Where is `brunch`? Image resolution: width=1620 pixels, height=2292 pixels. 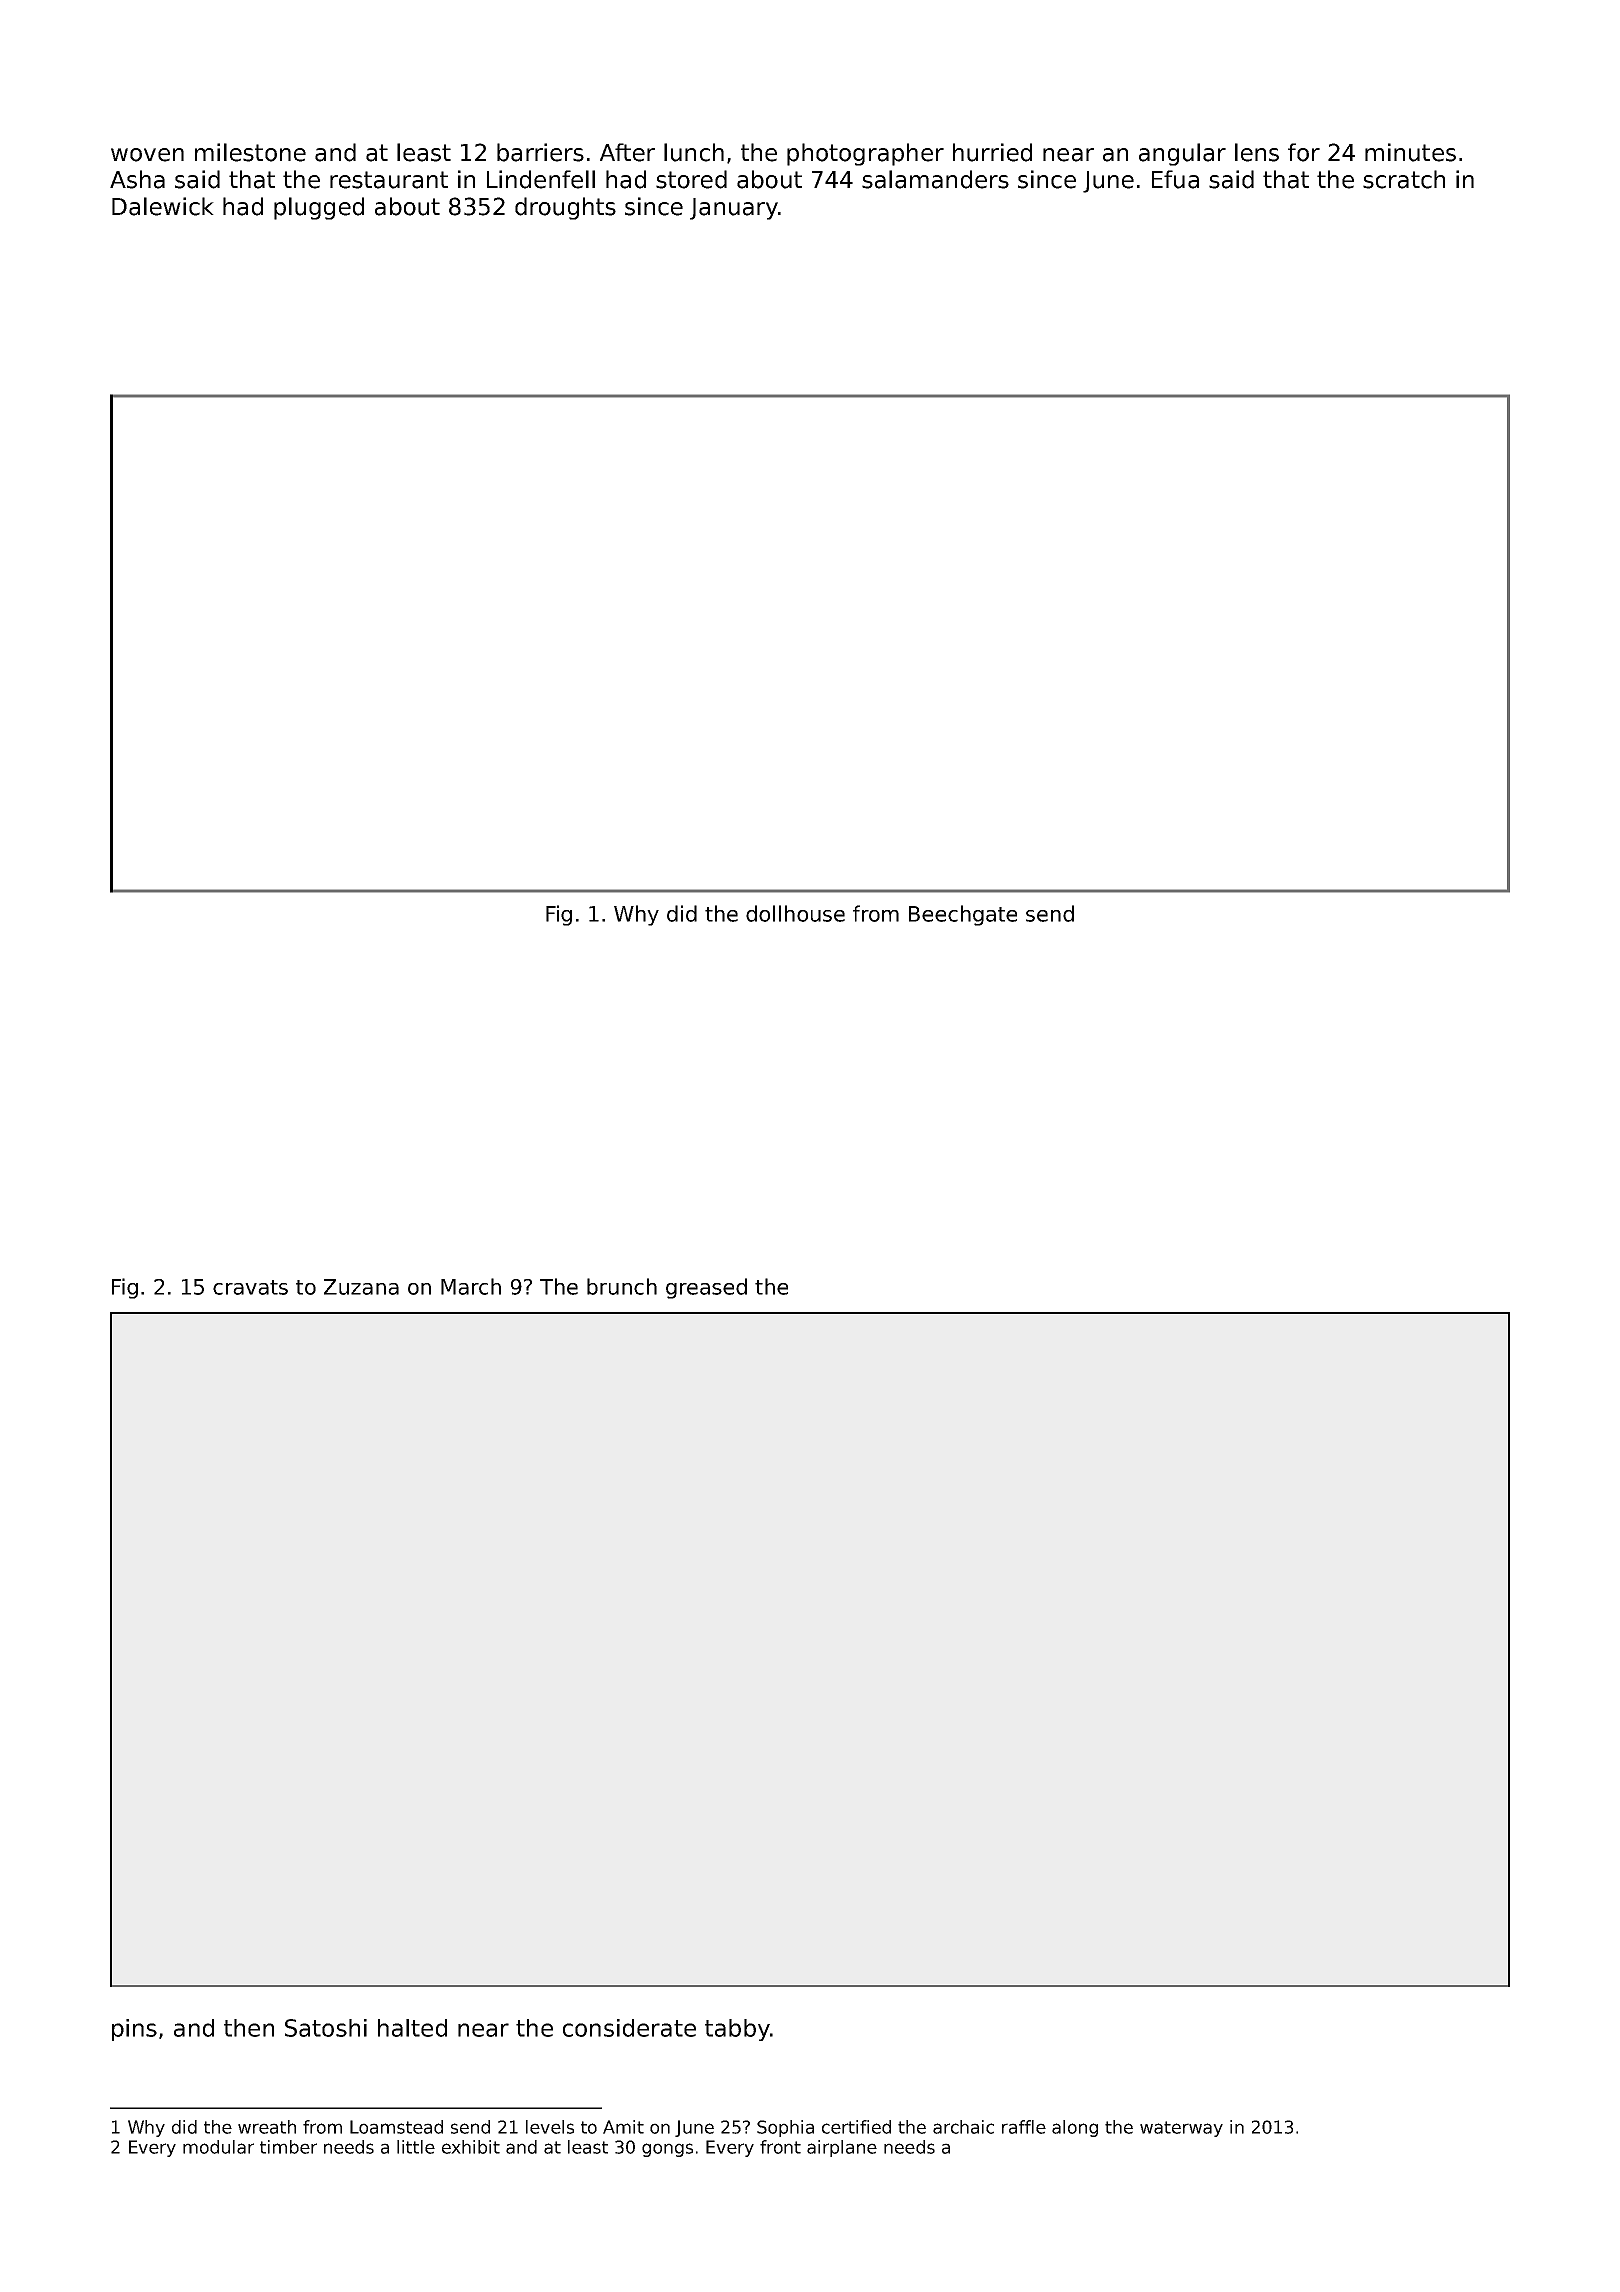 brunch is located at coordinates (622, 1286).
